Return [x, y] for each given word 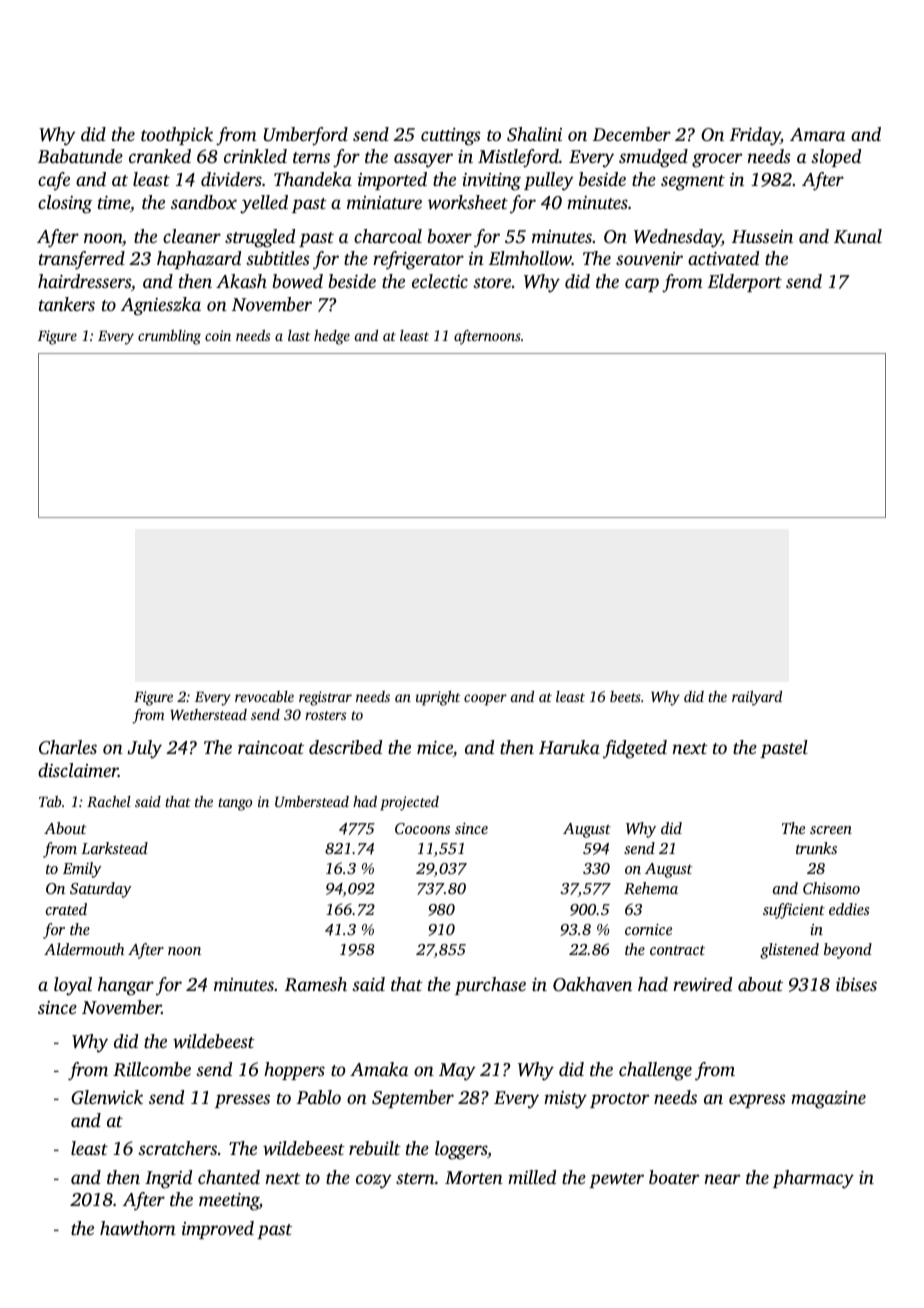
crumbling [169, 337]
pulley [549, 181]
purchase [490, 986]
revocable [264, 696]
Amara [817, 134]
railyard [757, 698]
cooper [485, 700]
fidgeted [635, 749]
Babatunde [80, 156]
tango [235, 804]
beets [625, 696]
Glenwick [107, 1097]
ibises [856, 984]
